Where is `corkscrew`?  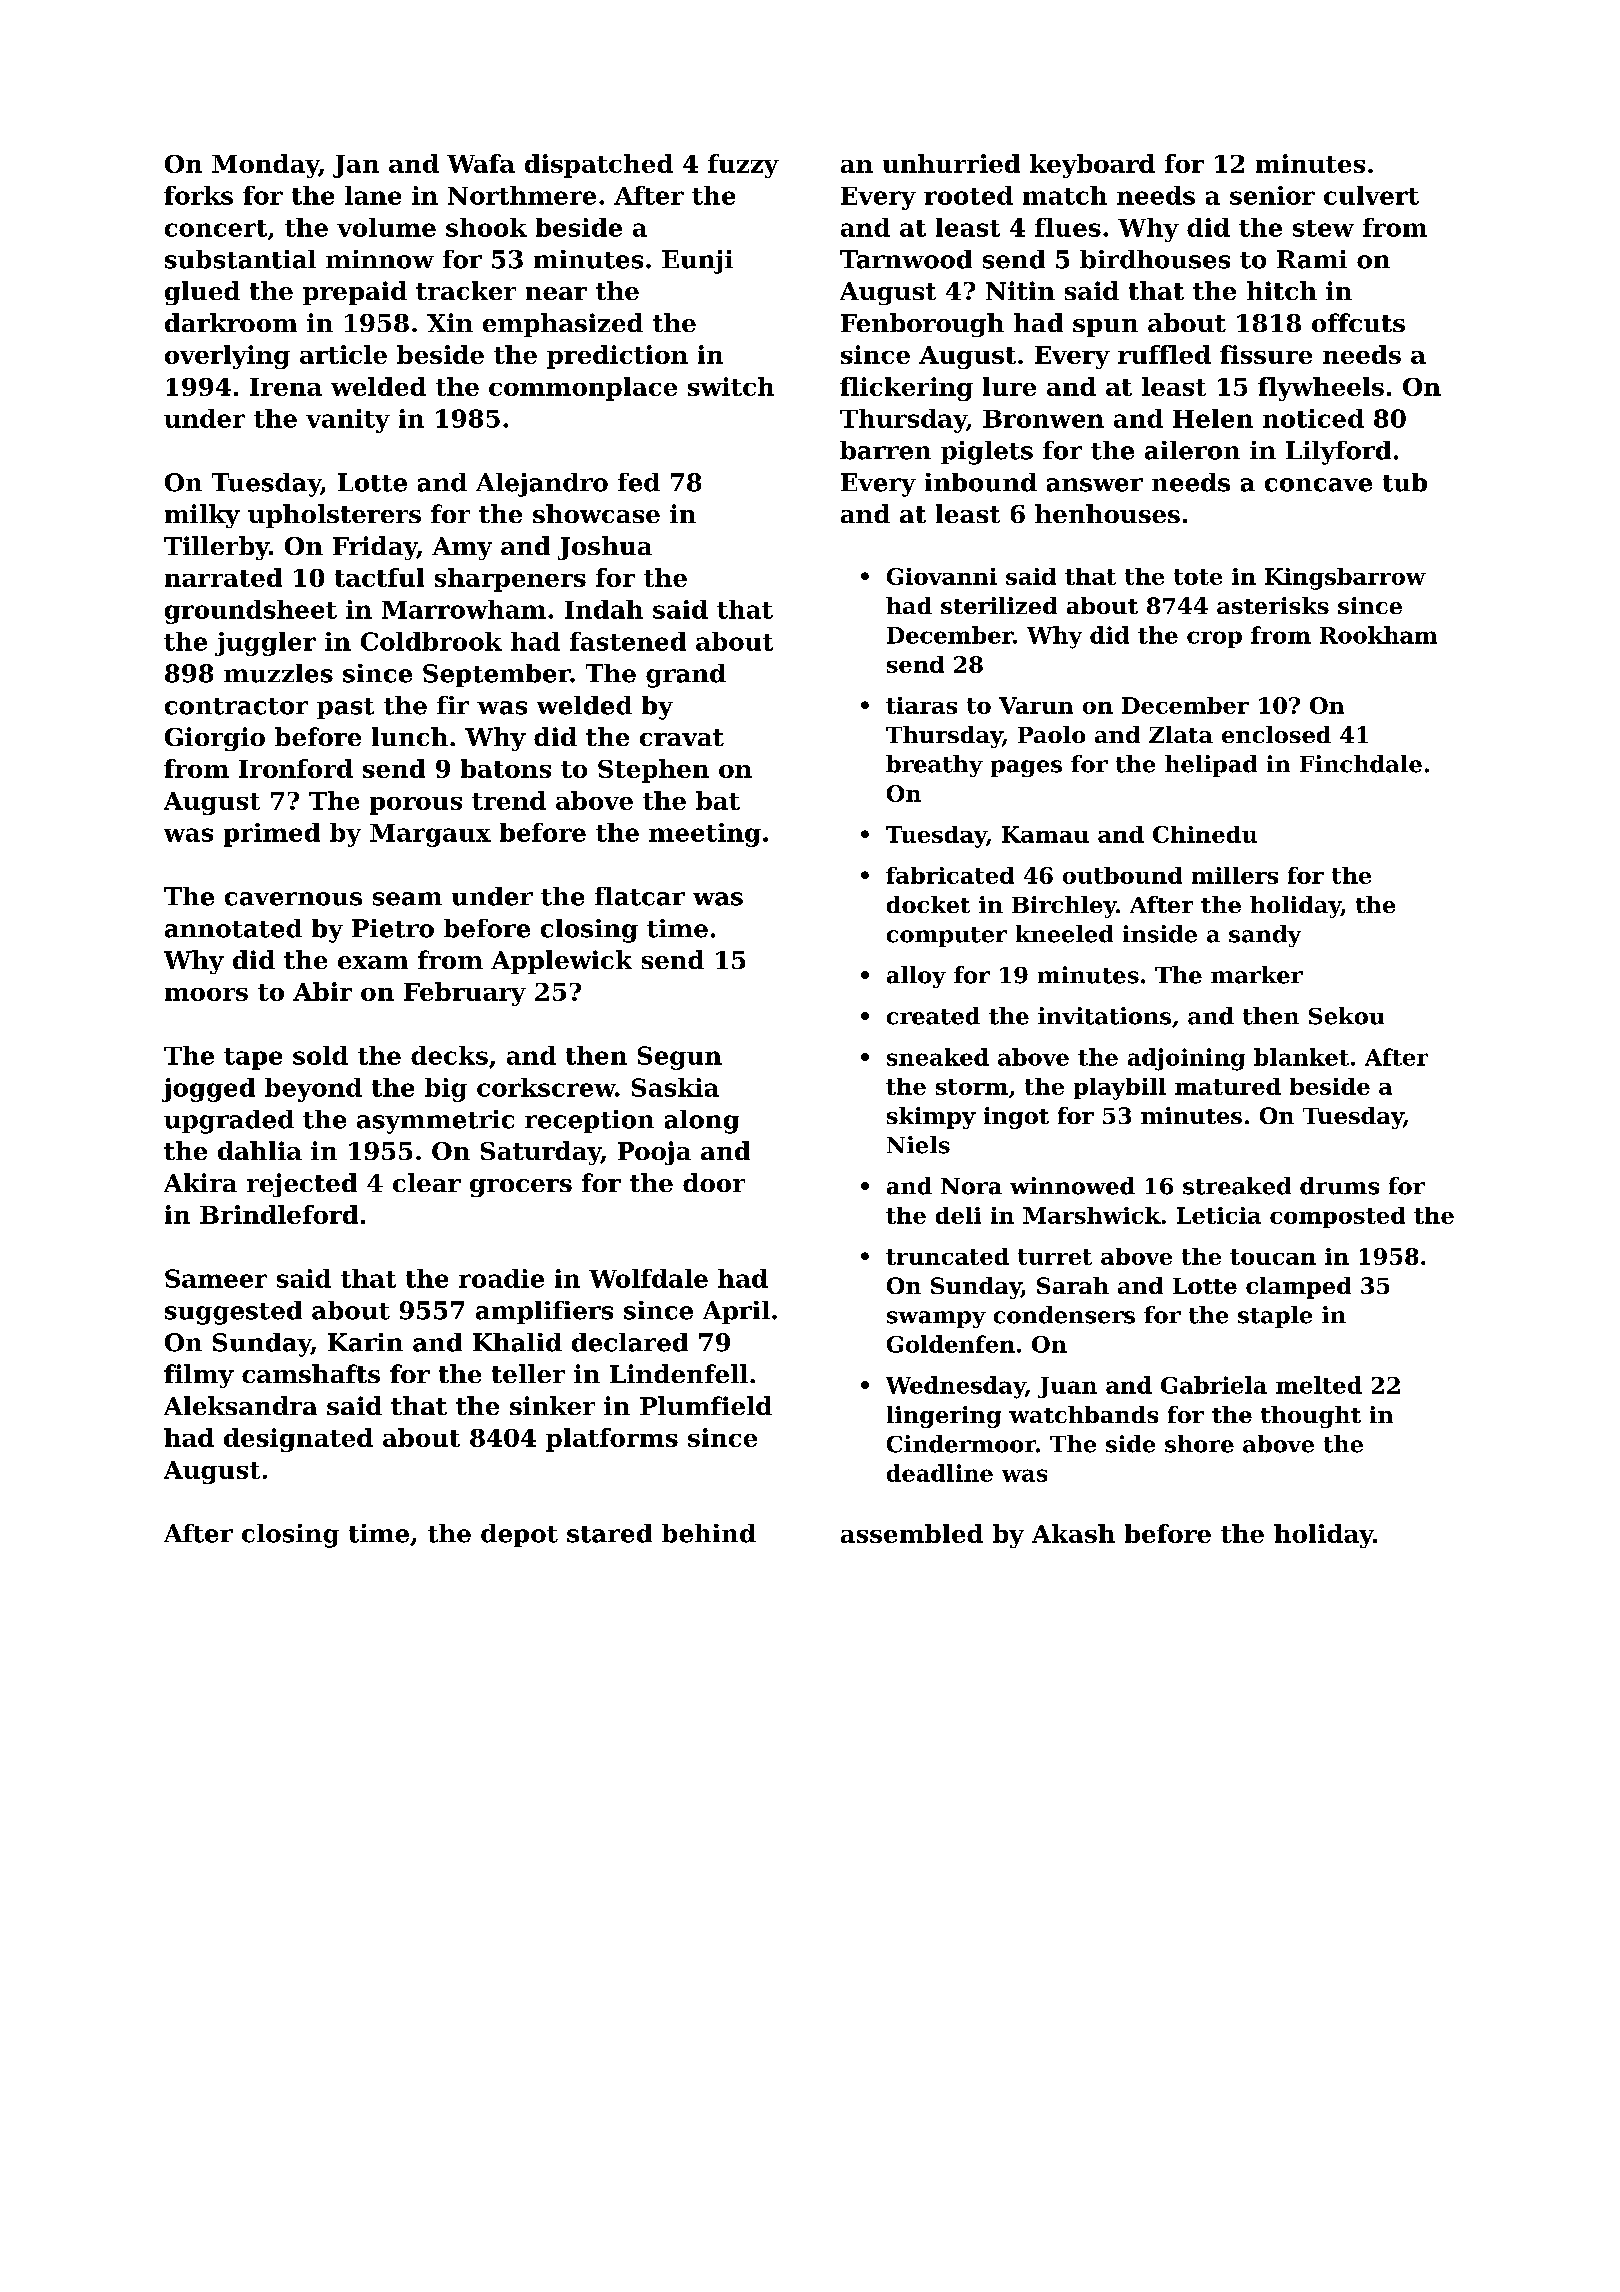
corkscrew is located at coordinates (546, 1087).
